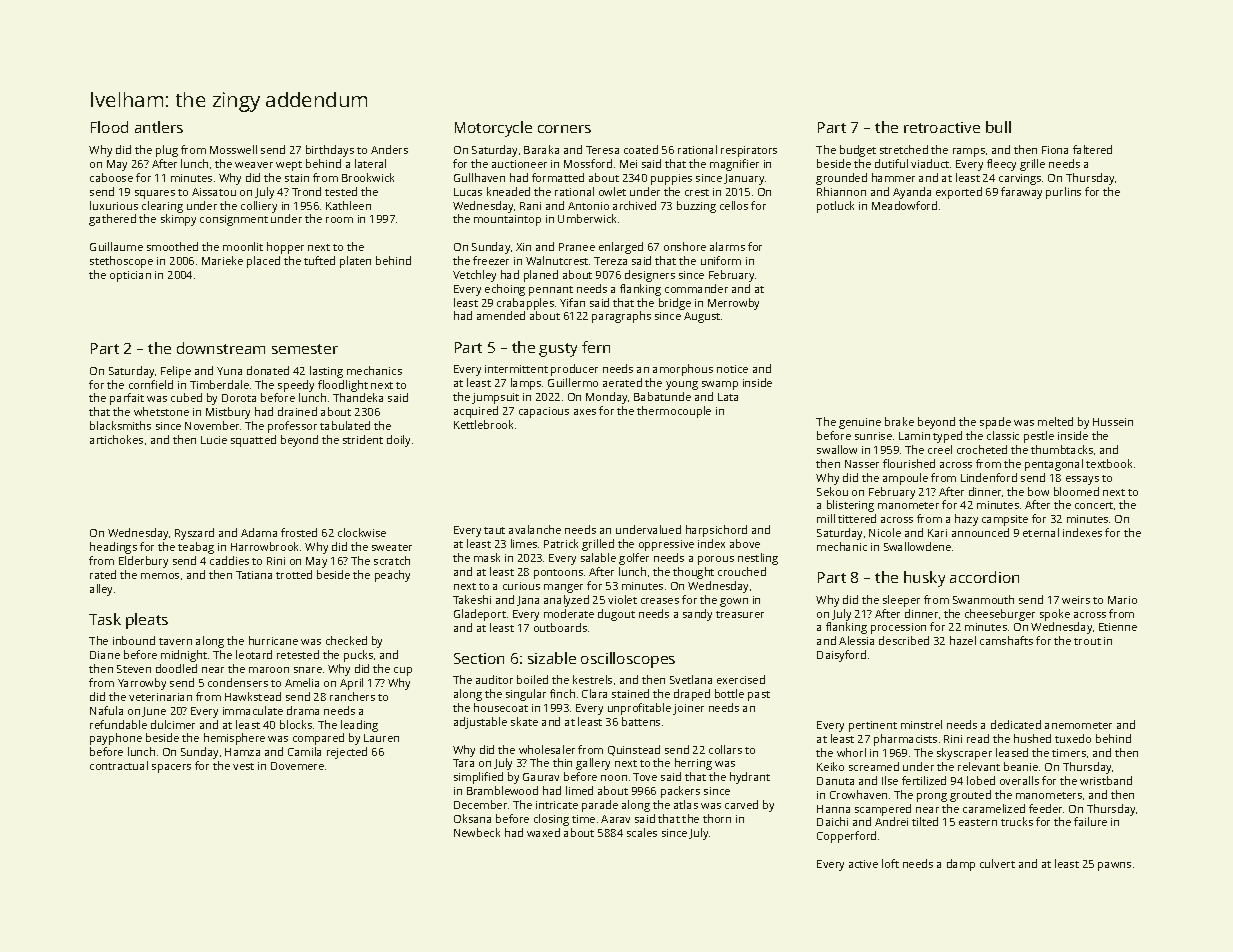  Describe the element at coordinates (143, 562) in the screenshot. I see `Elderbury` at that location.
